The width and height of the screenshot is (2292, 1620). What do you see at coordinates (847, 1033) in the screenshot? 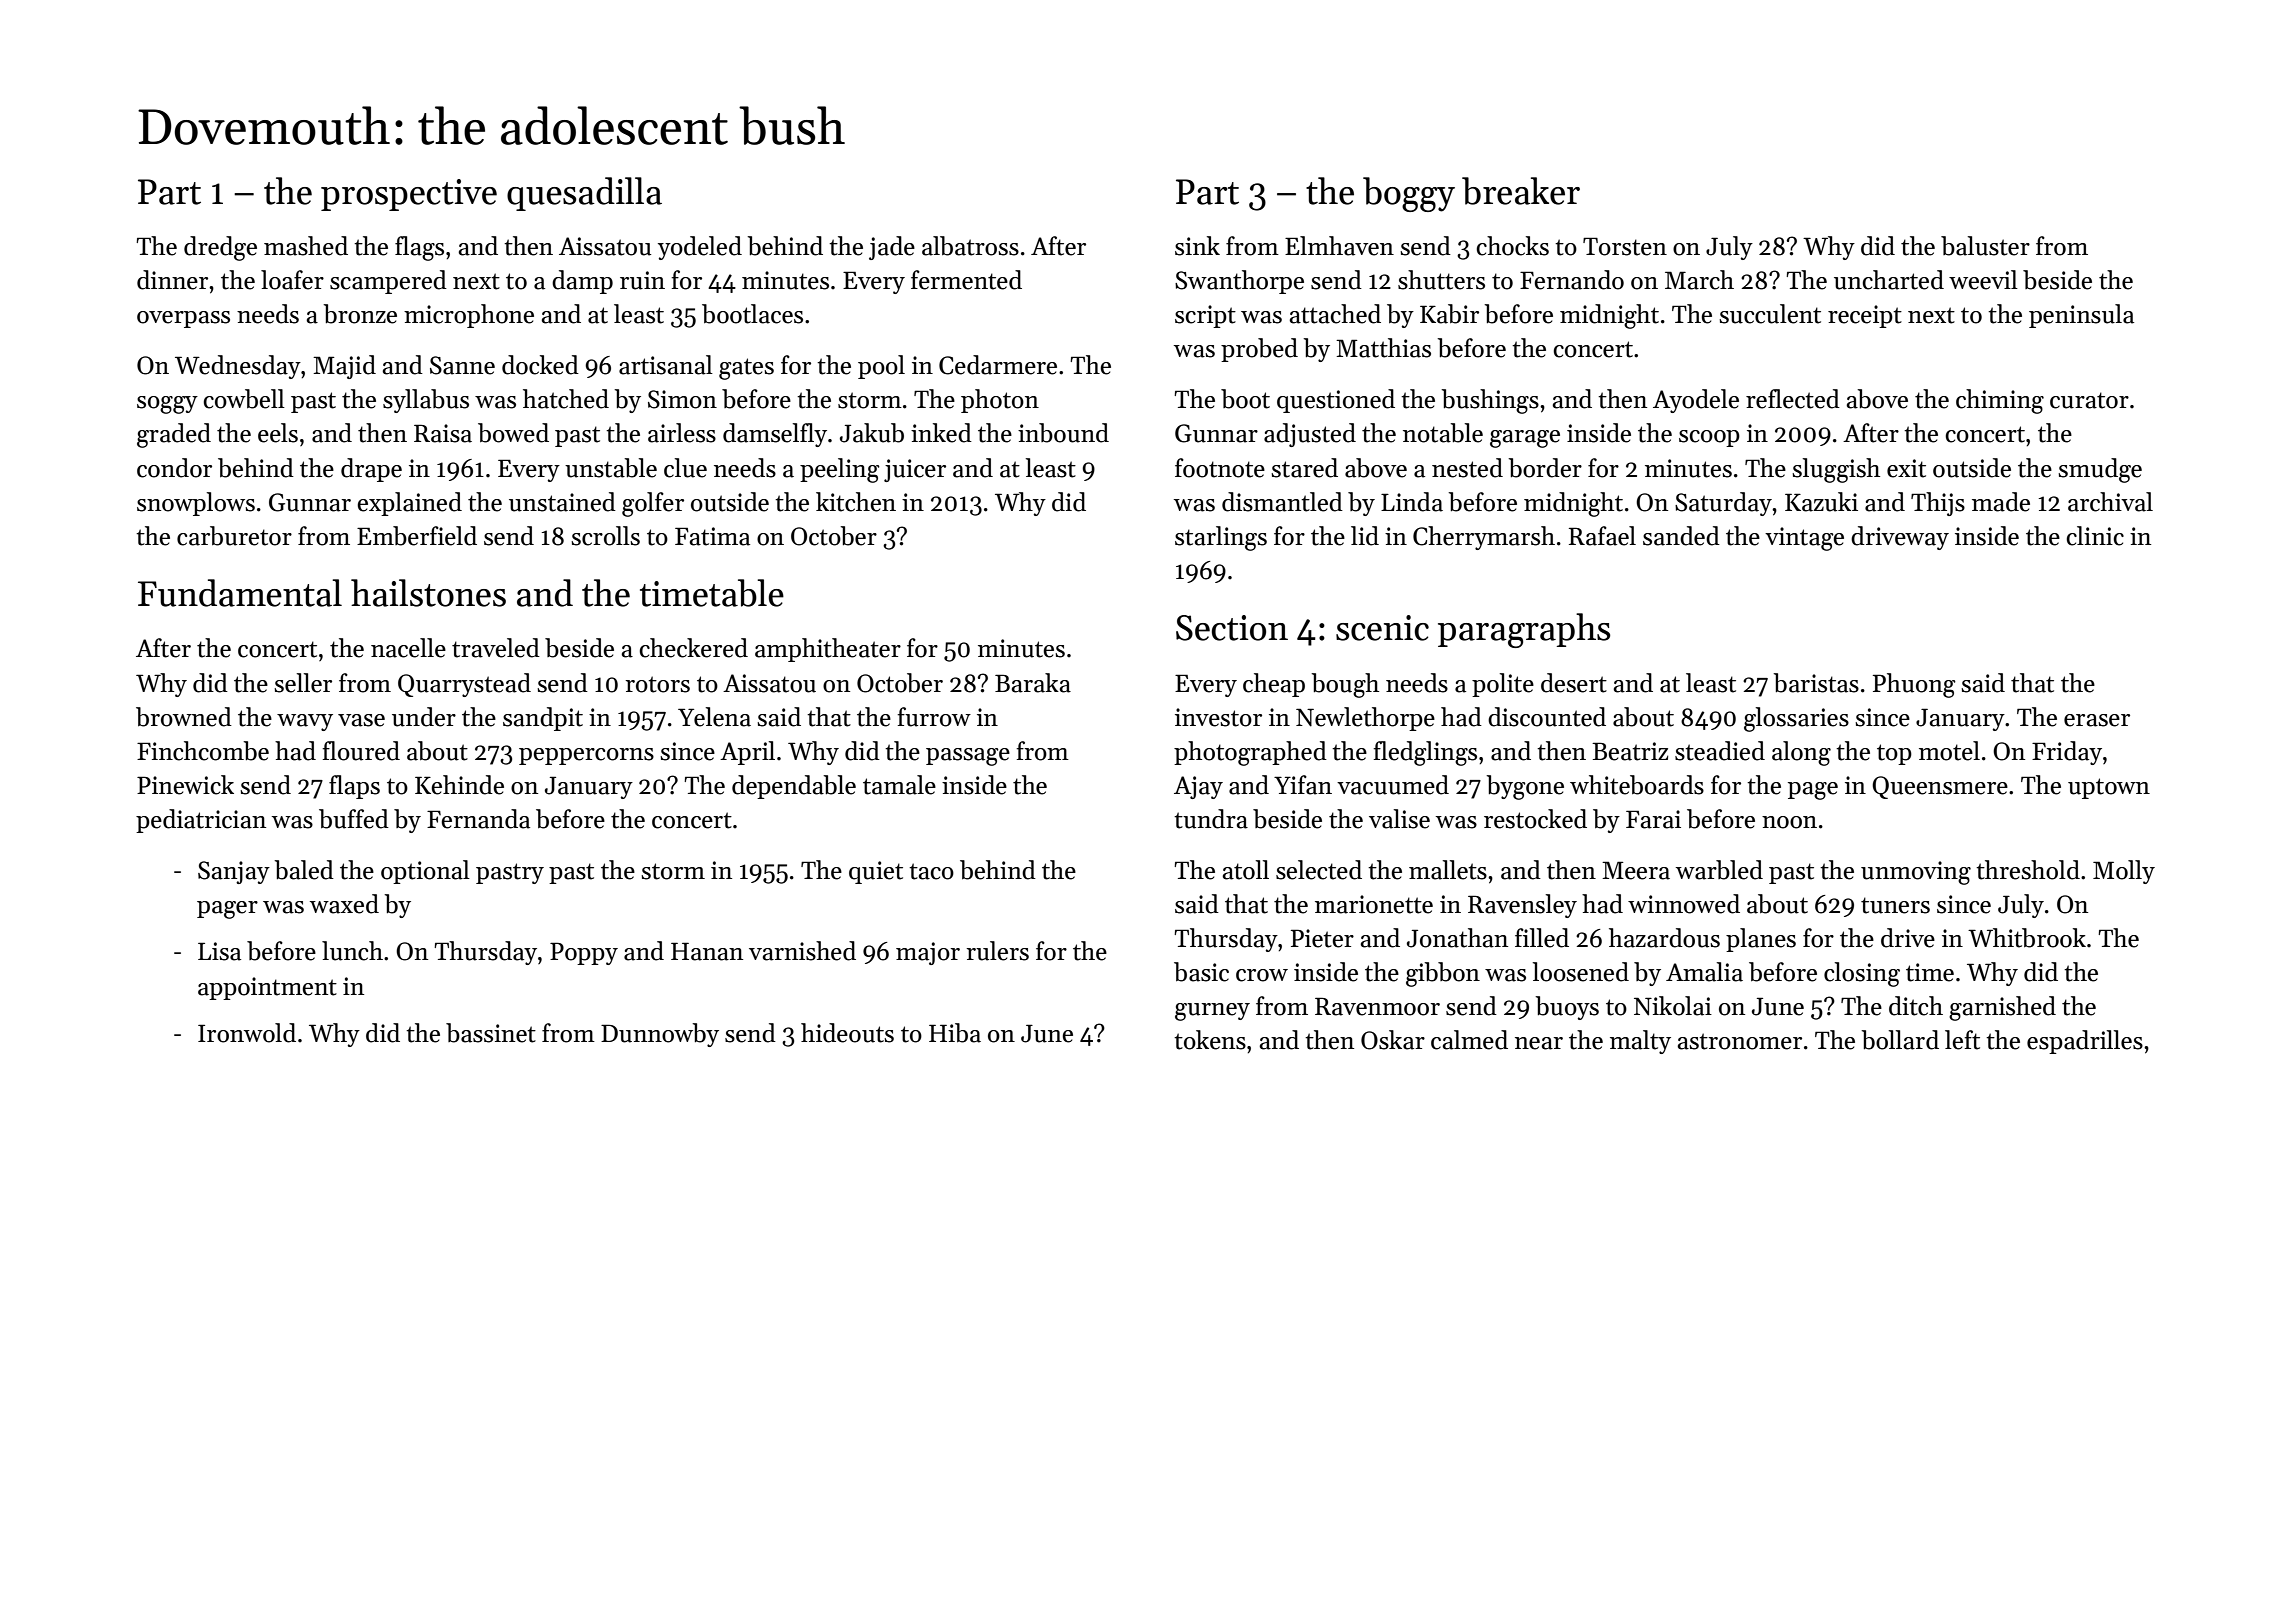
I see `hideouts` at bounding box center [847, 1033].
